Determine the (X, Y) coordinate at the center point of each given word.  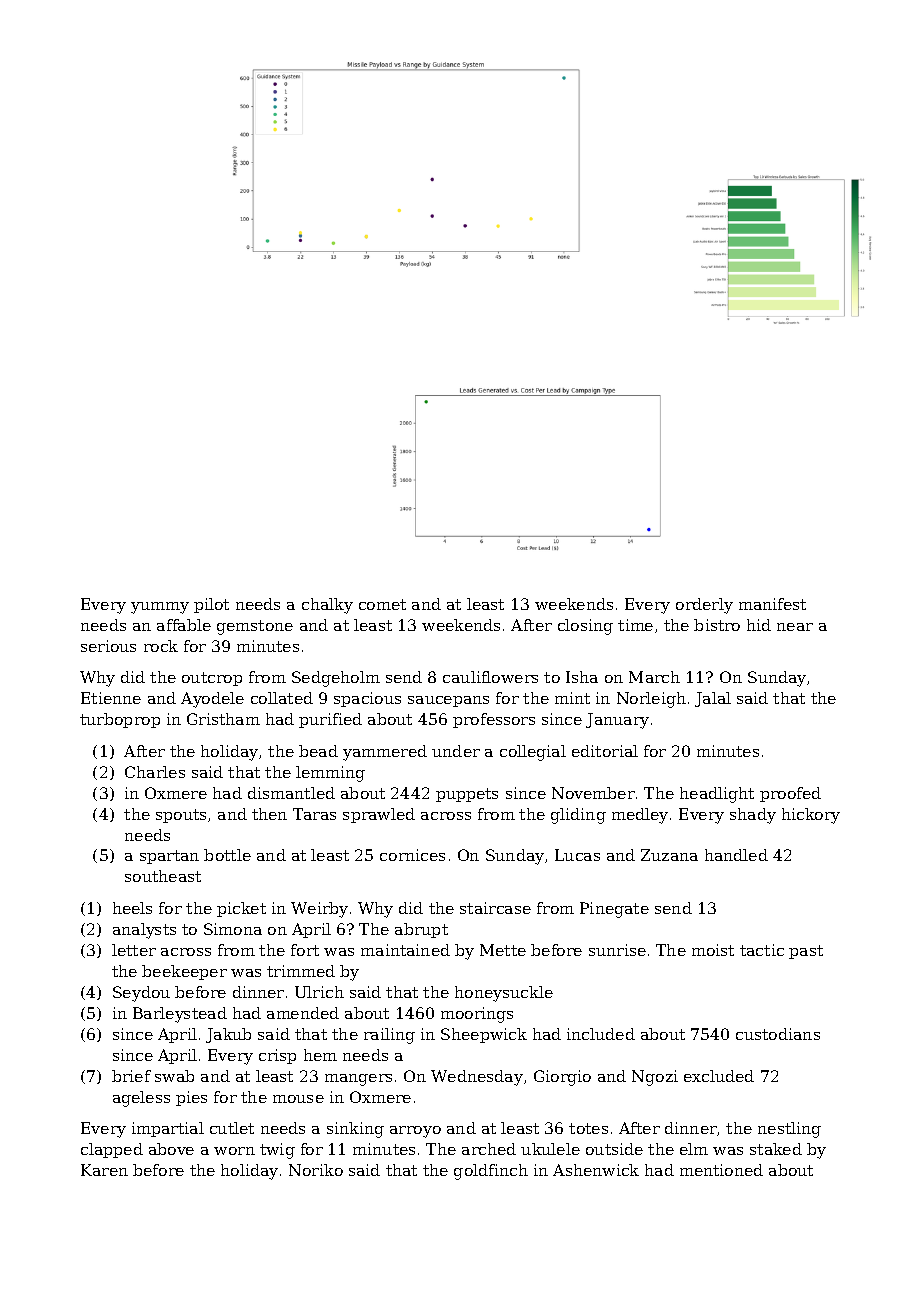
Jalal (713, 699)
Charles (155, 772)
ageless (141, 1099)
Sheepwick (484, 1035)
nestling (789, 1130)
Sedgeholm (336, 679)
